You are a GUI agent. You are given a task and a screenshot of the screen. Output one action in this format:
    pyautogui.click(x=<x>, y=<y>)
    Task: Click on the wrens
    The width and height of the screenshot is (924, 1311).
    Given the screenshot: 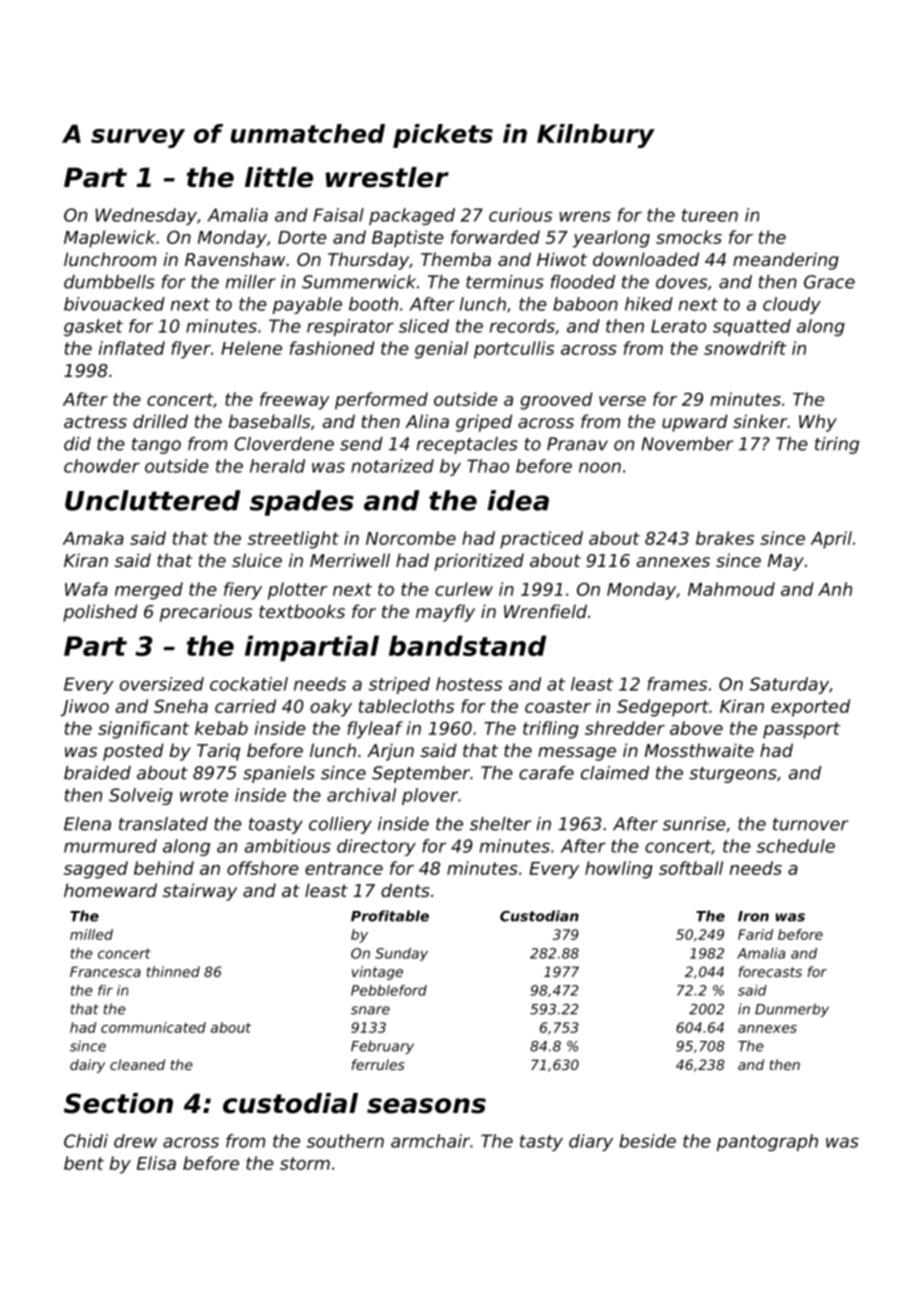 What is the action you would take?
    pyautogui.click(x=585, y=216)
